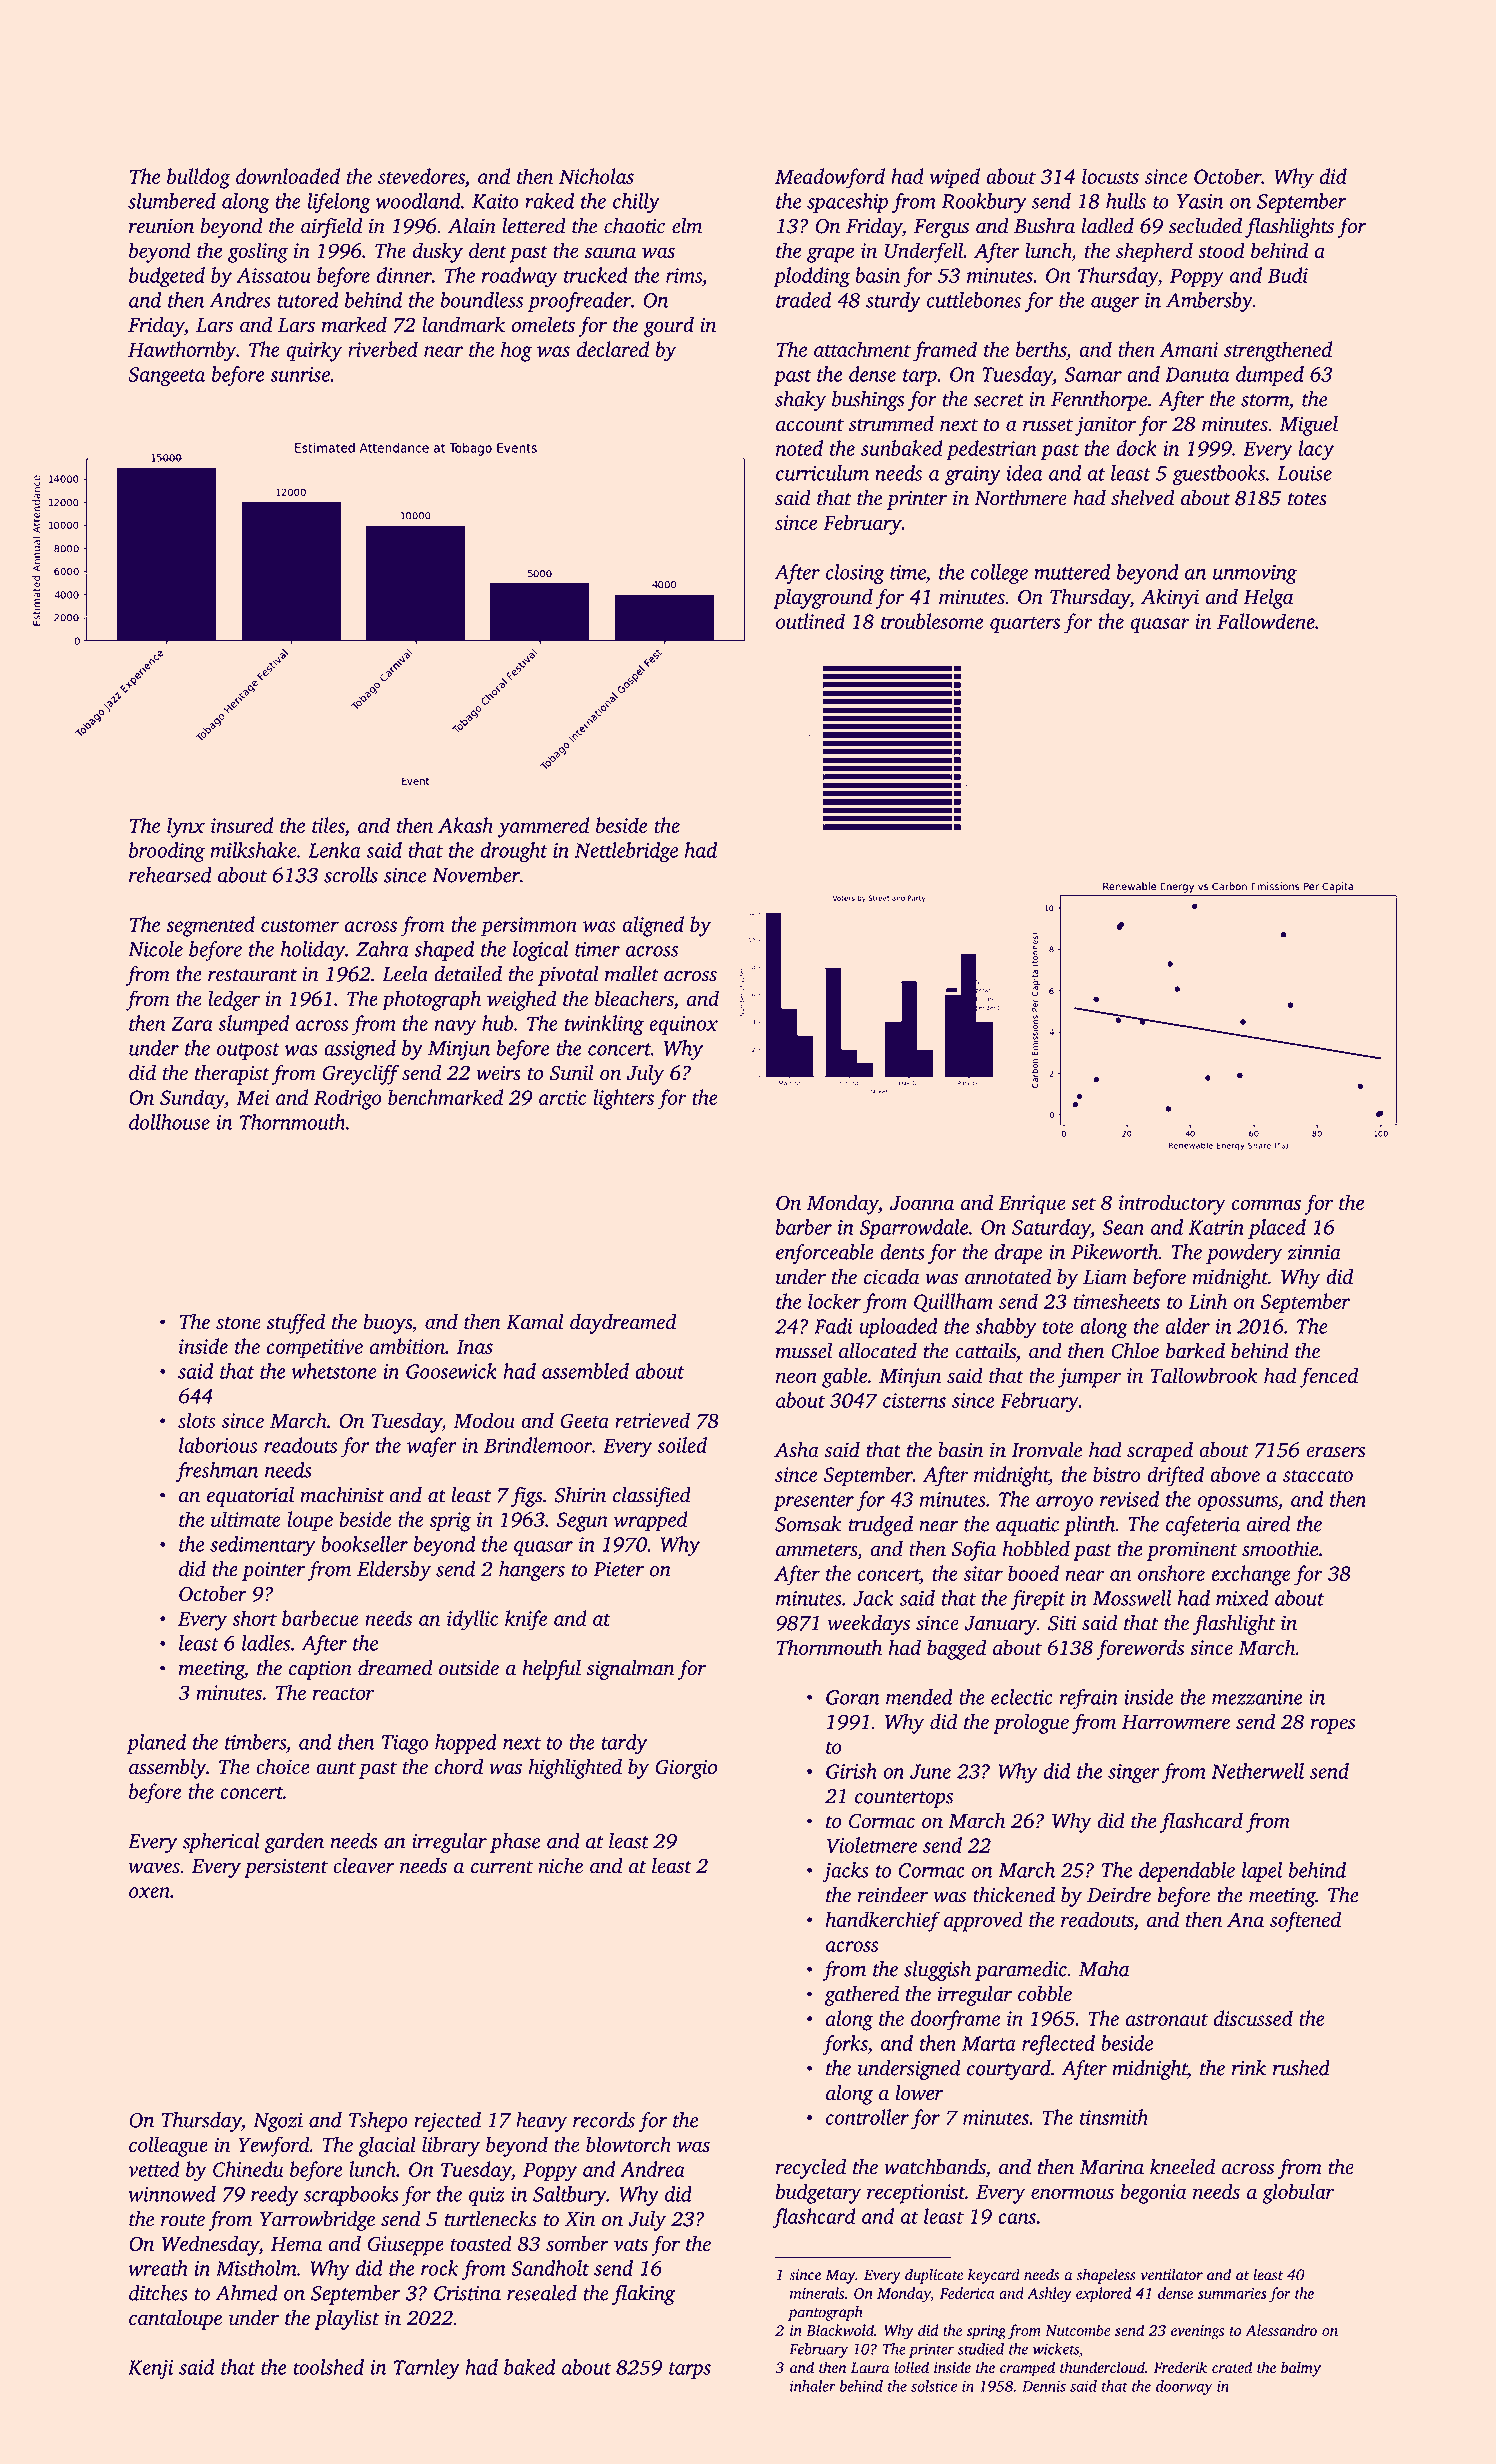 The height and width of the image is (2464, 1496). I want to click on doorway, so click(1184, 2387).
